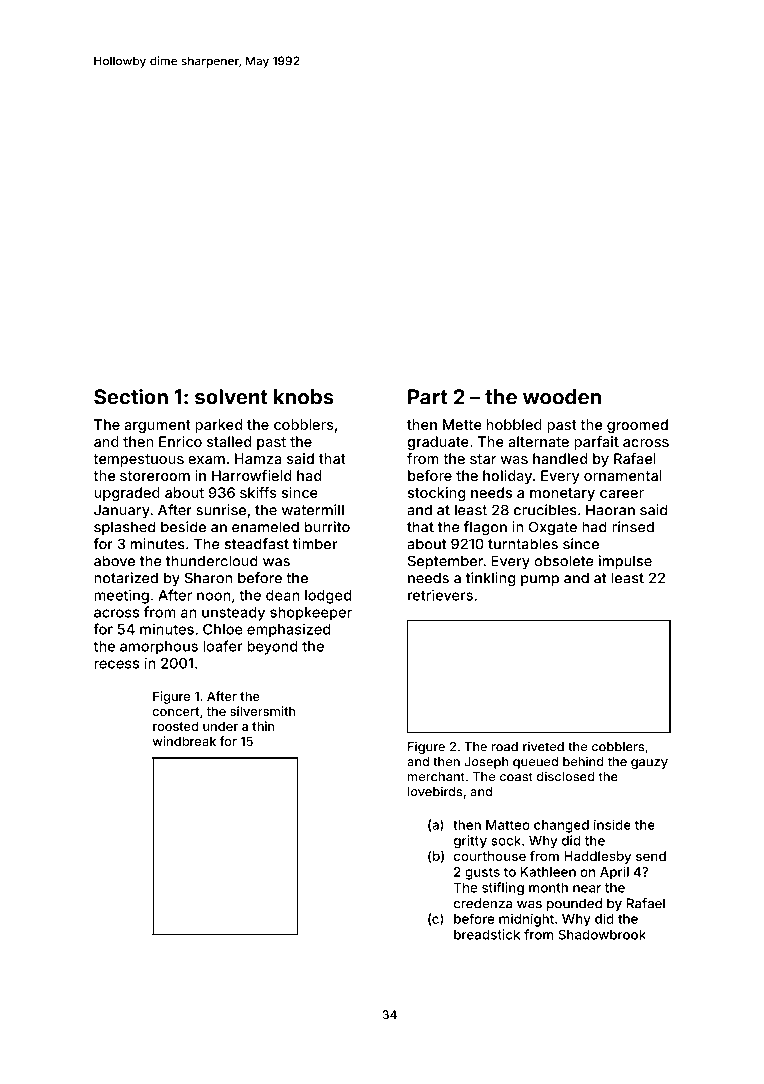 Image resolution: width=764 pixels, height=1084 pixels. Describe the element at coordinates (288, 630) in the screenshot. I see `emphasized` at that location.
